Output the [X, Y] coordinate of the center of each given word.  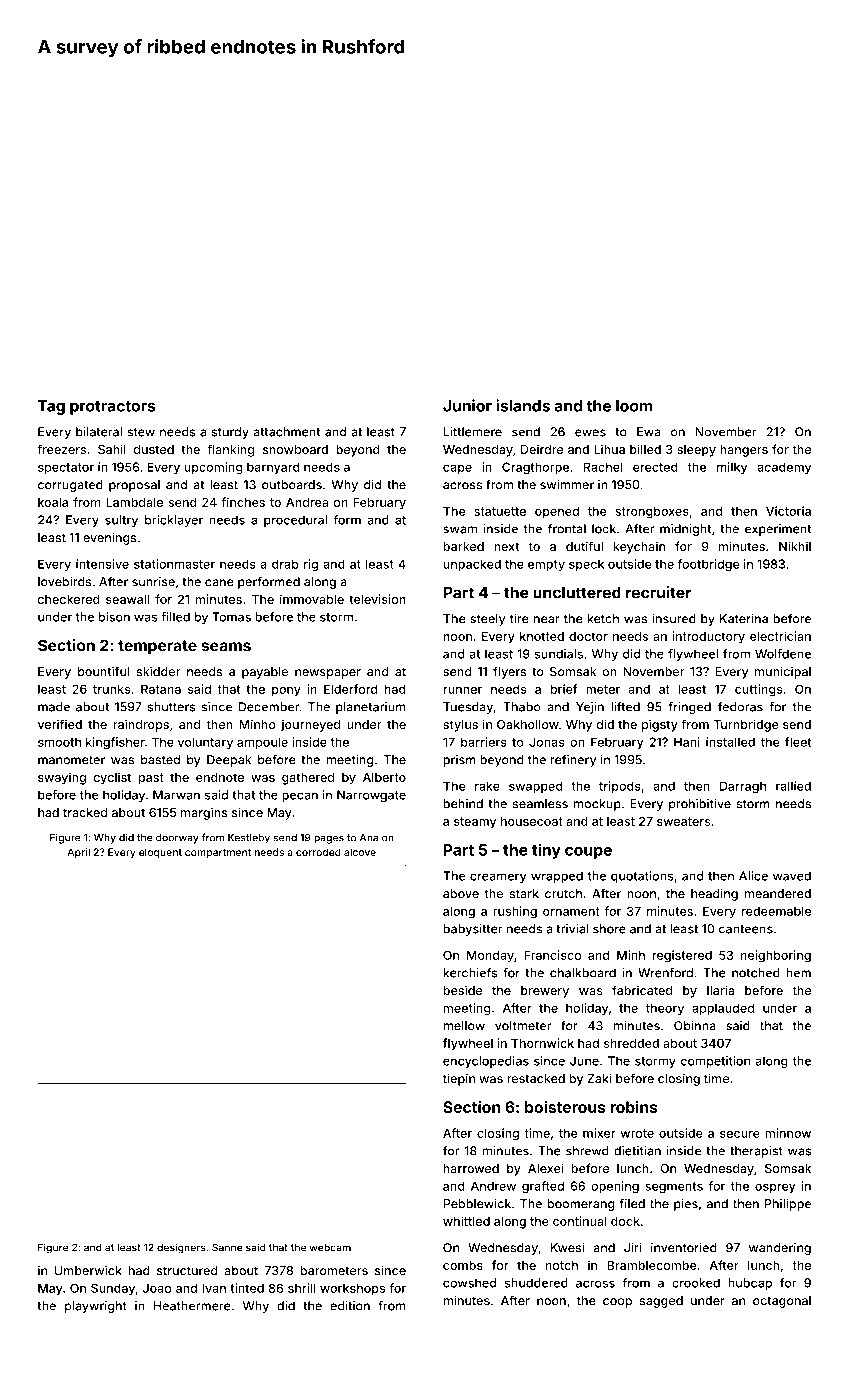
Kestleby [249, 839]
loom [634, 406]
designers [181, 1248]
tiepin [459, 1079]
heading [714, 894]
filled [175, 617]
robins [634, 1107]
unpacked [472, 565]
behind [463, 804]
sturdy [230, 433]
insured [674, 619]
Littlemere [473, 432]
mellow [464, 1026]
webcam [330, 1248]
